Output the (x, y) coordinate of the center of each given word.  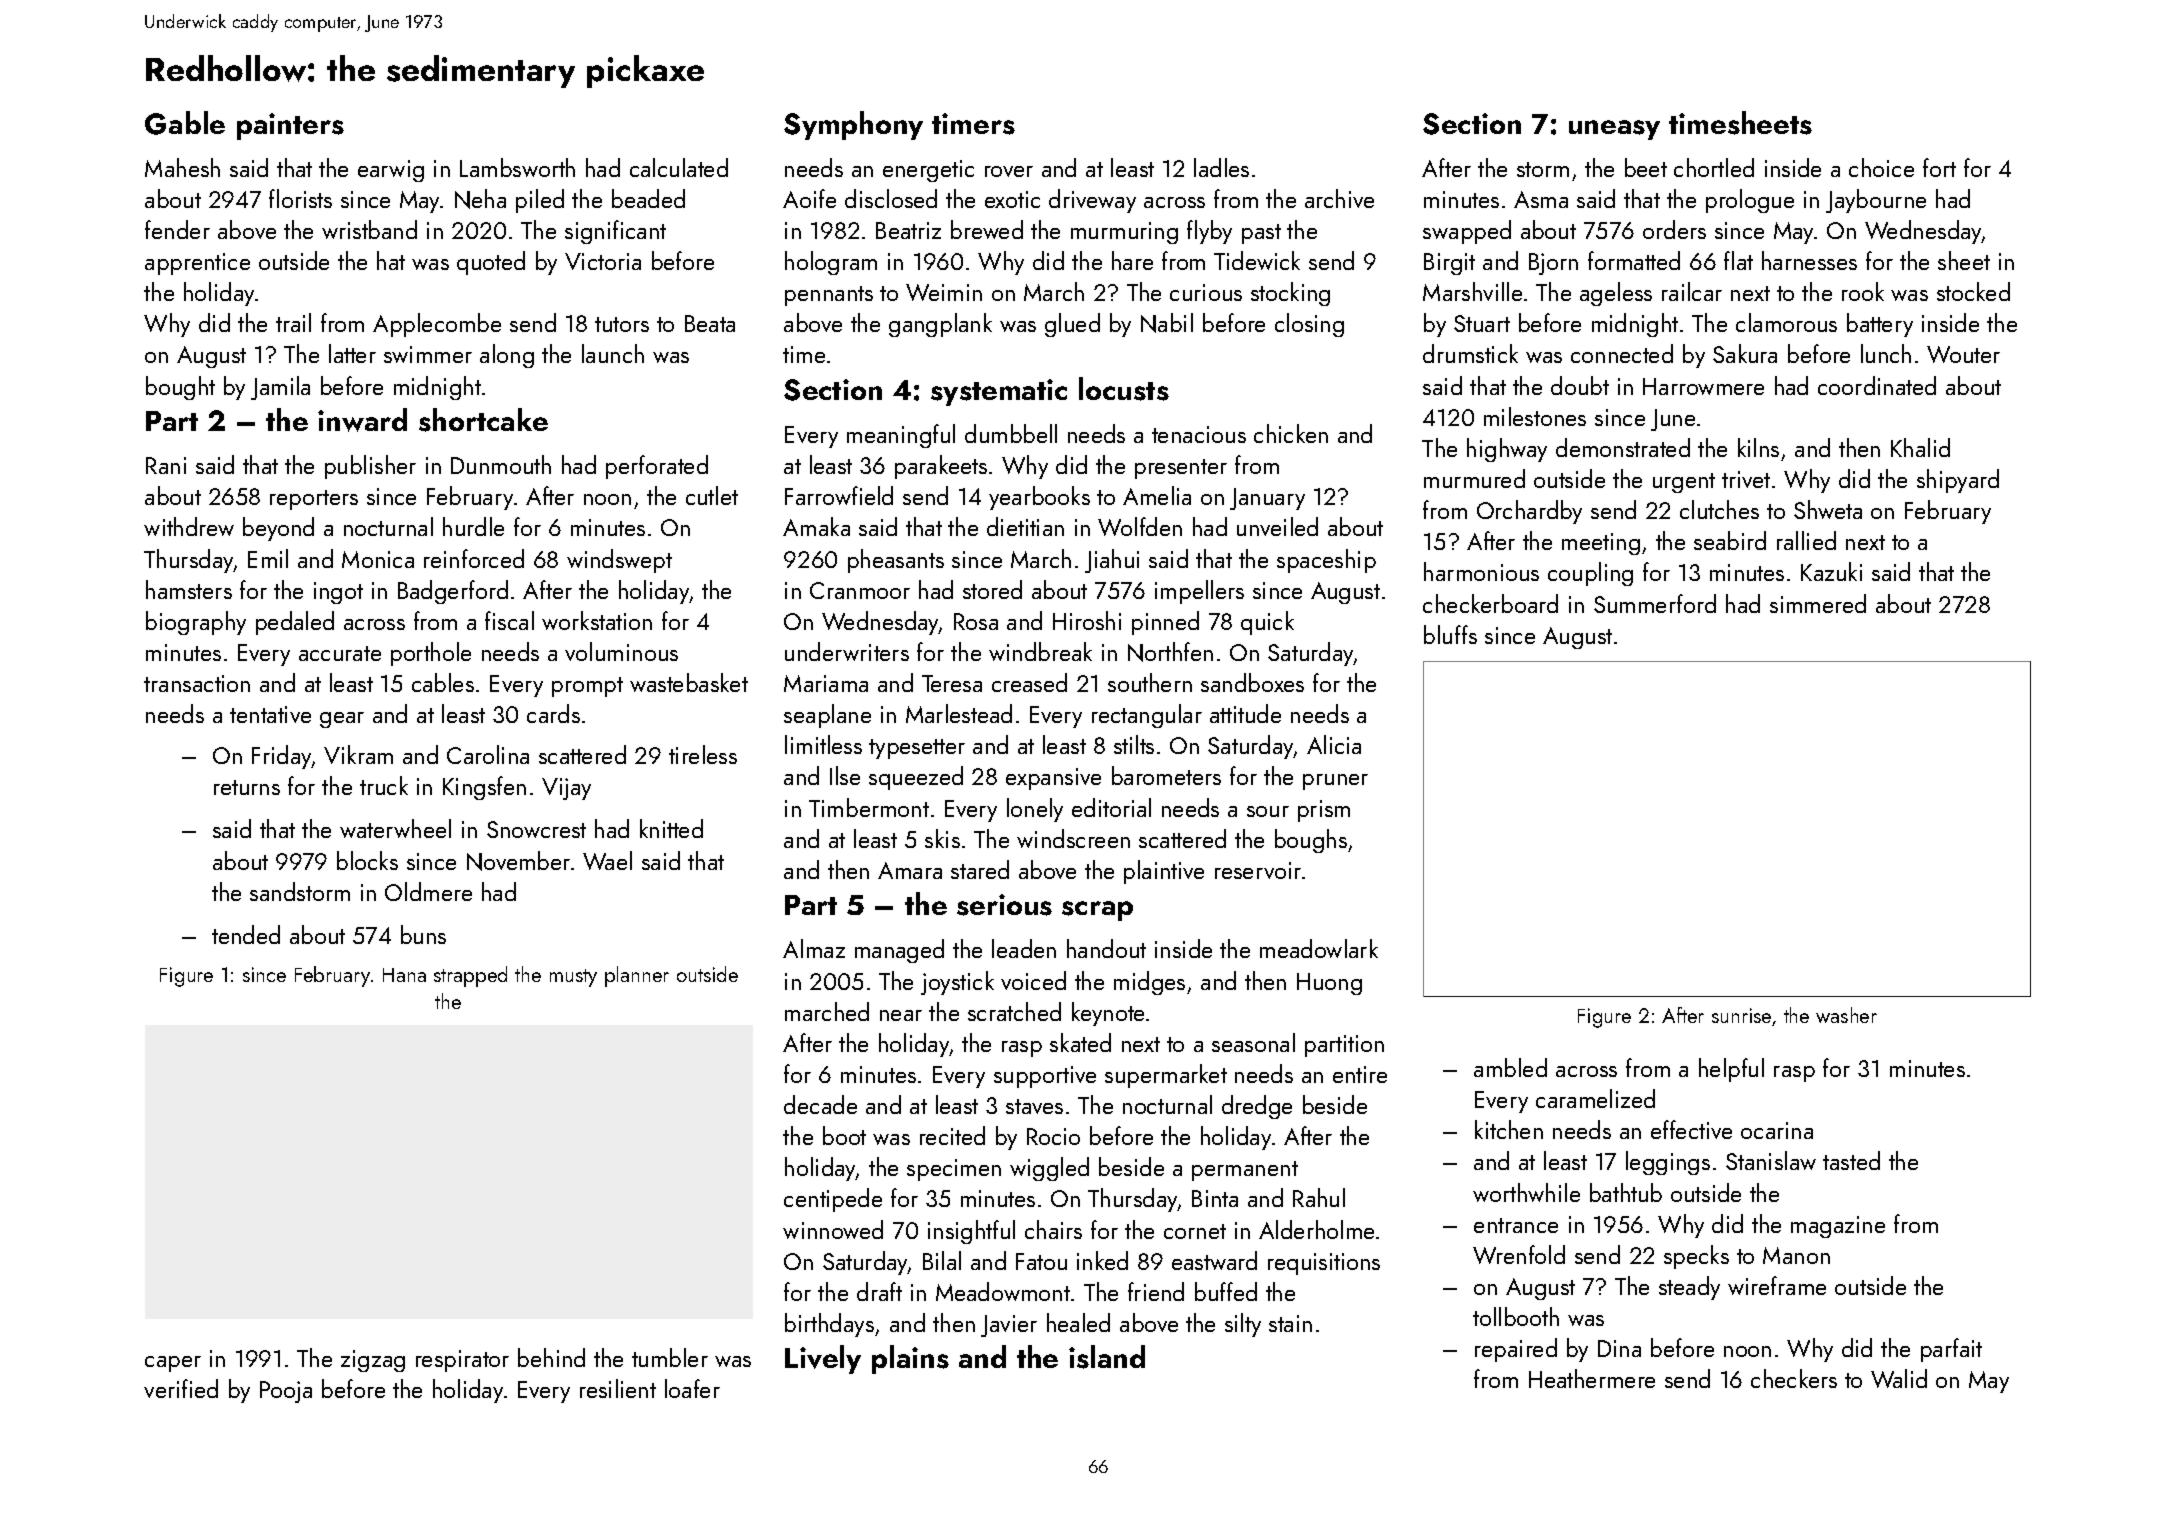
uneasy (1614, 130)
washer (1846, 1015)
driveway (1092, 201)
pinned (1165, 623)
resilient (618, 1388)
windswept (619, 561)
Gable (185, 123)
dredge (1257, 1107)
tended (246, 934)
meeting (1601, 544)
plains (910, 1359)
